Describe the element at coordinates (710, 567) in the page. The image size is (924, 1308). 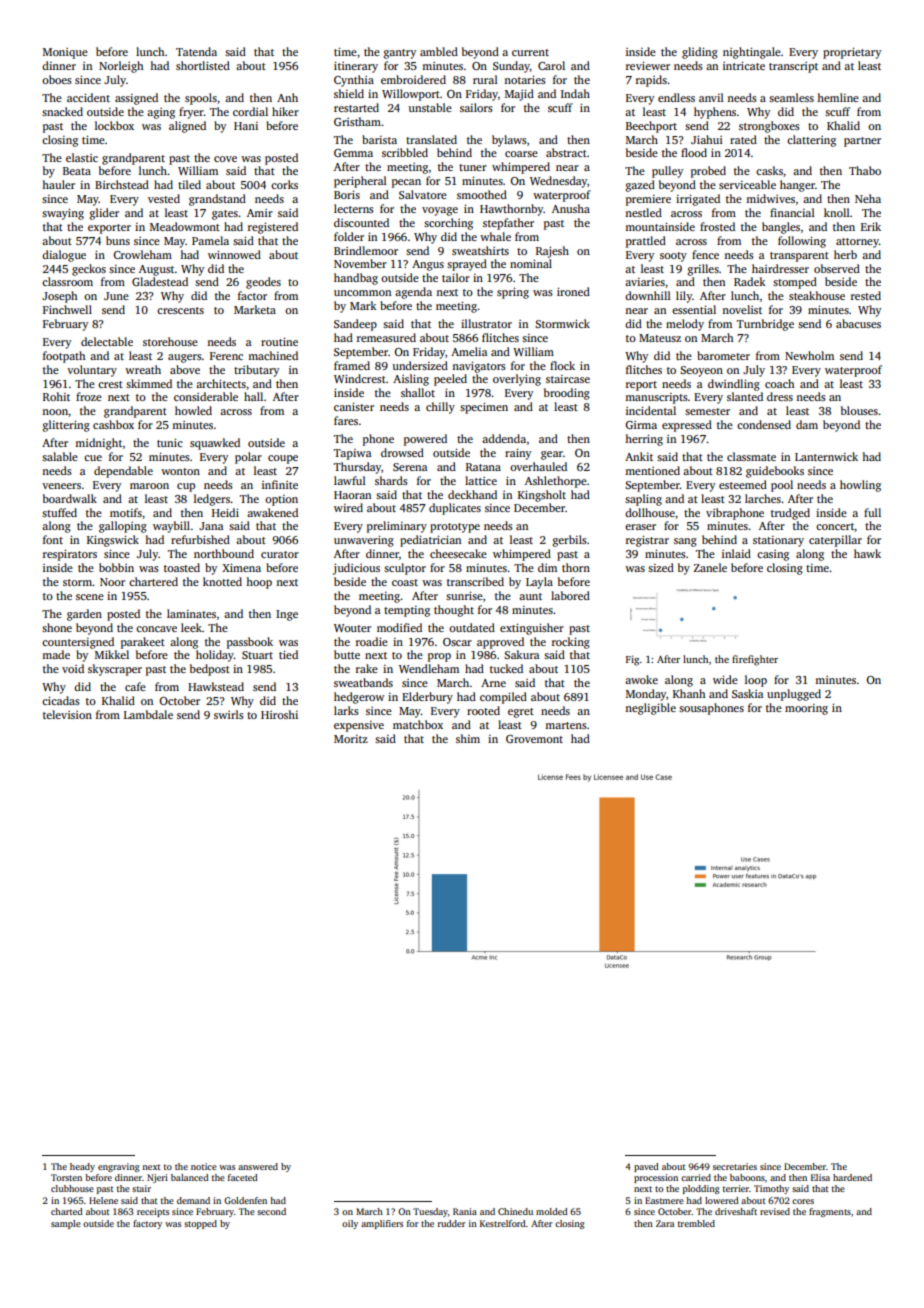
I see `Zanele` at that location.
